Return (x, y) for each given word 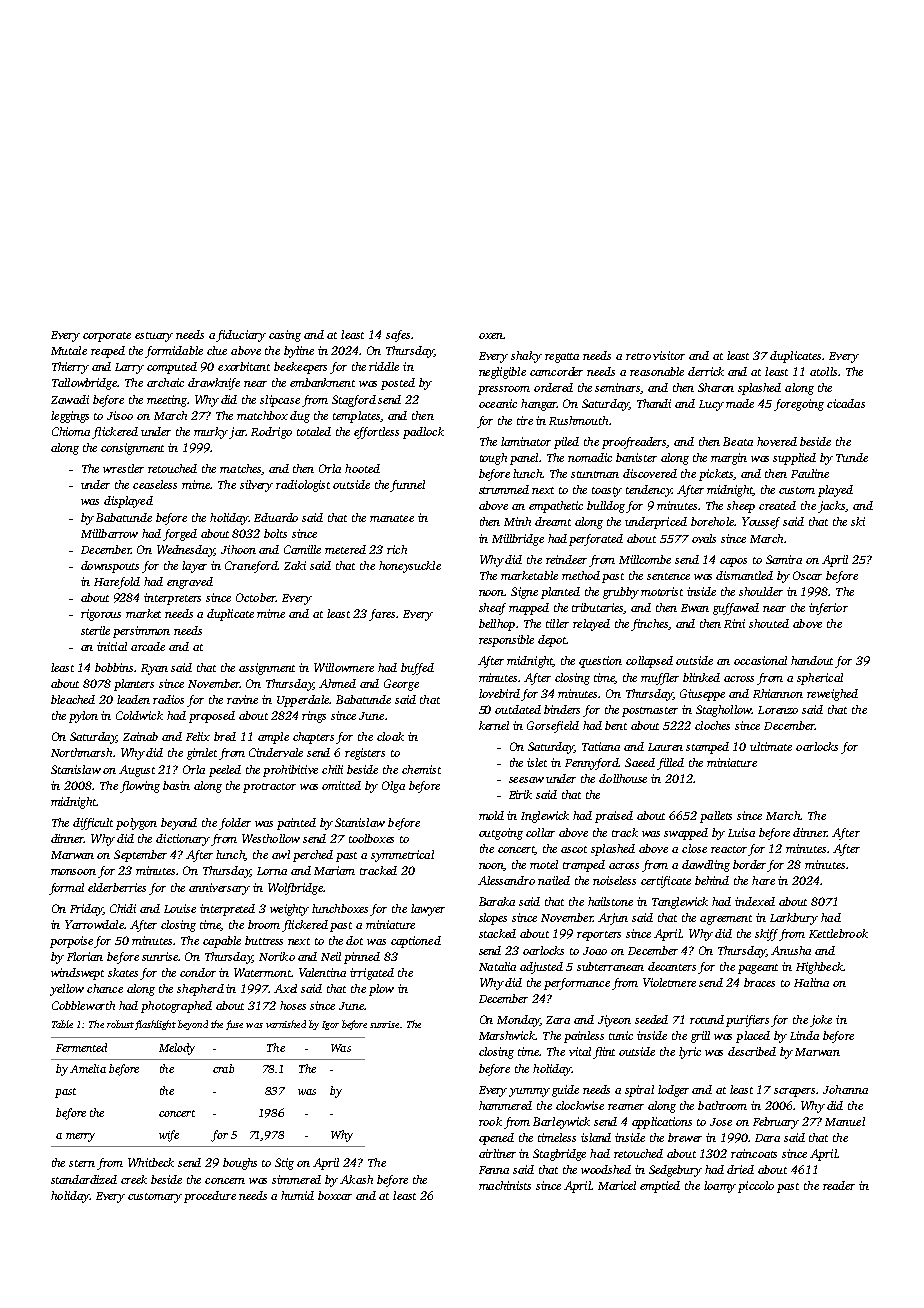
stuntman (595, 474)
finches (650, 625)
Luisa (741, 832)
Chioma (71, 431)
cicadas (846, 403)
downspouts (110, 567)
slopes (493, 919)
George (401, 685)
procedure (210, 1197)
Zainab (140, 736)
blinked (701, 677)
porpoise (72, 942)
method (581, 575)
